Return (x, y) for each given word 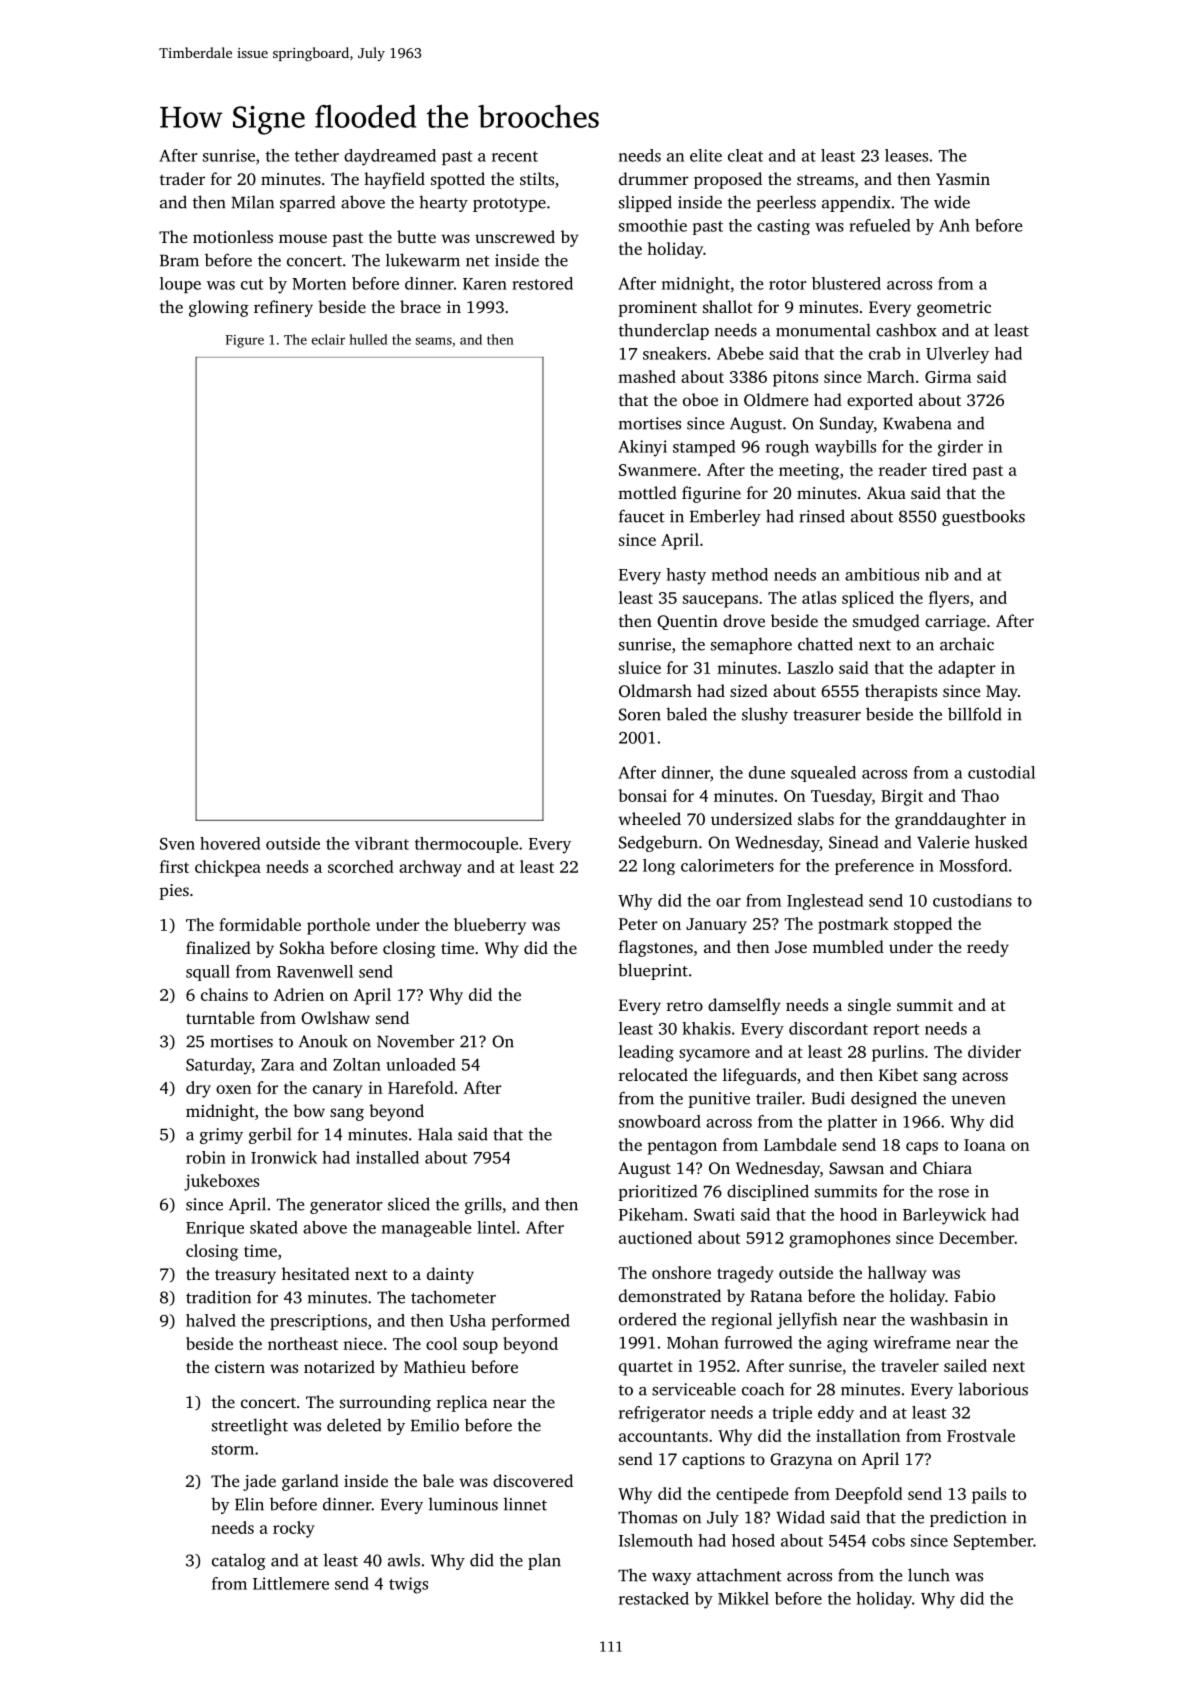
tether (317, 155)
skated (274, 1227)
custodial (1001, 772)
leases (906, 155)
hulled (368, 339)
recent (515, 156)
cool (442, 1343)
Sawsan (856, 1168)
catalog (239, 1561)
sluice (640, 667)
